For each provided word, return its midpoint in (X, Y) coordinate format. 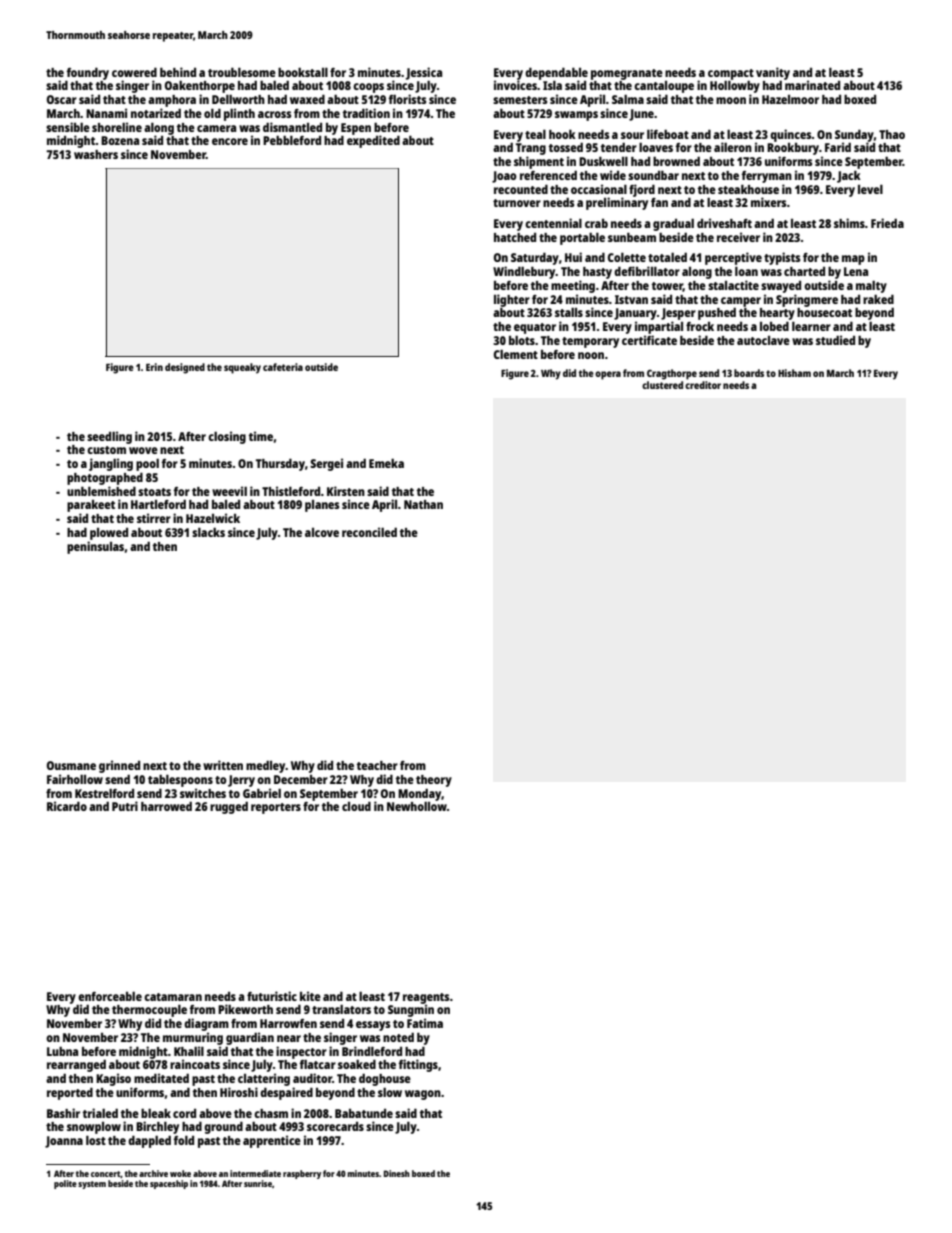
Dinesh (397, 1173)
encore (230, 141)
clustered (662, 385)
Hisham (794, 373)
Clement (516, 354)
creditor (703, 385)
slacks (208, 532)
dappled (149, 1141)
